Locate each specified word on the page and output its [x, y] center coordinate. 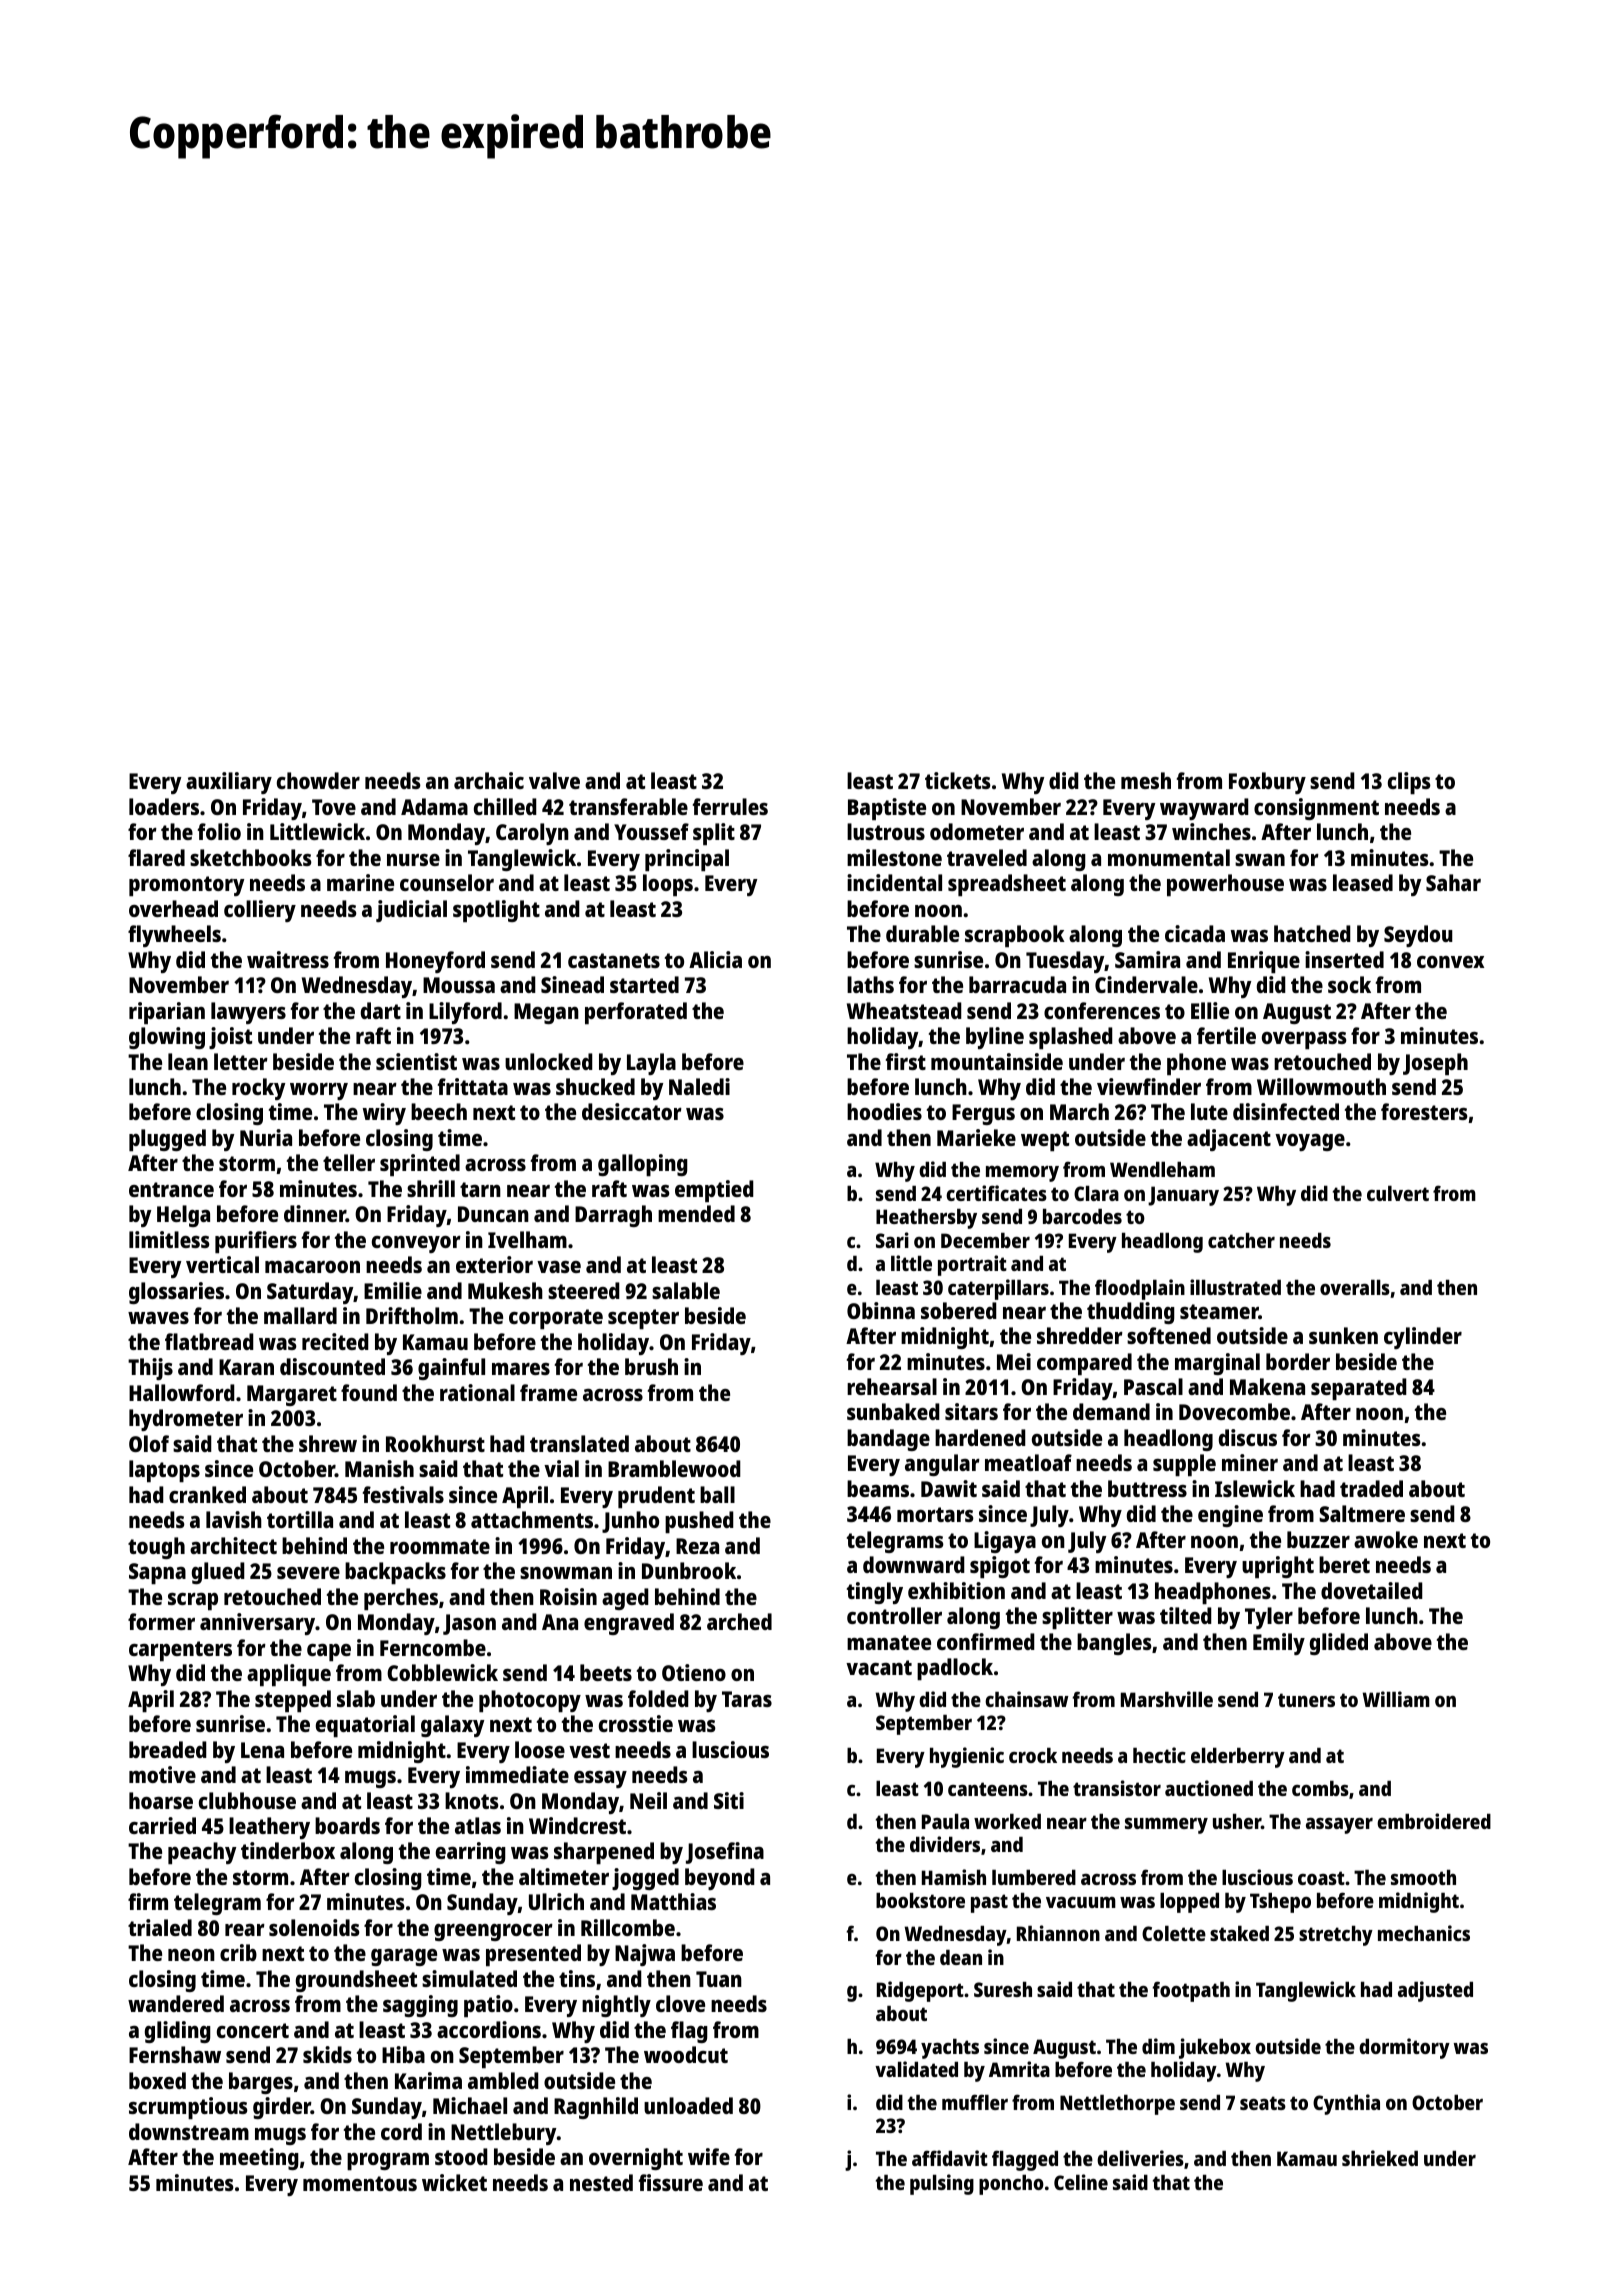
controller [894, 1615]
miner [1250, 1462]
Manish [379, 1468]
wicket [454, 2182]
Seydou [1418, 936]
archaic [489, 780]
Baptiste [887, 809]
